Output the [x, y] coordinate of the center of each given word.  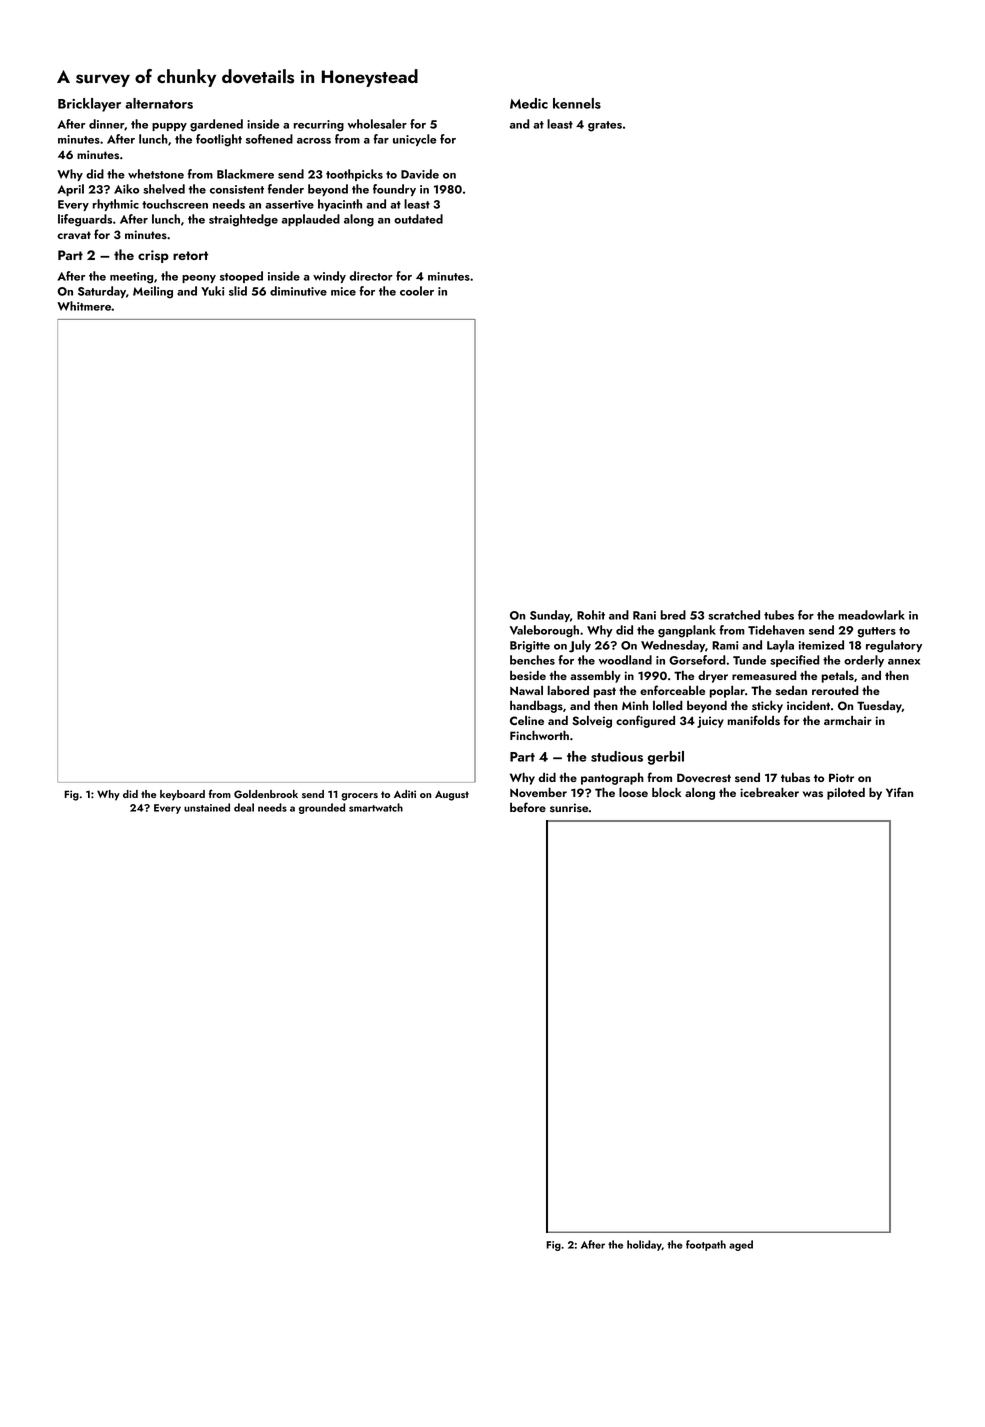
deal [244, 807]
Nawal [526, 690]
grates [605, 126]
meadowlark [871, 615]
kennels [577, 103]
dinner [107, 124]
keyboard [182, 795]
